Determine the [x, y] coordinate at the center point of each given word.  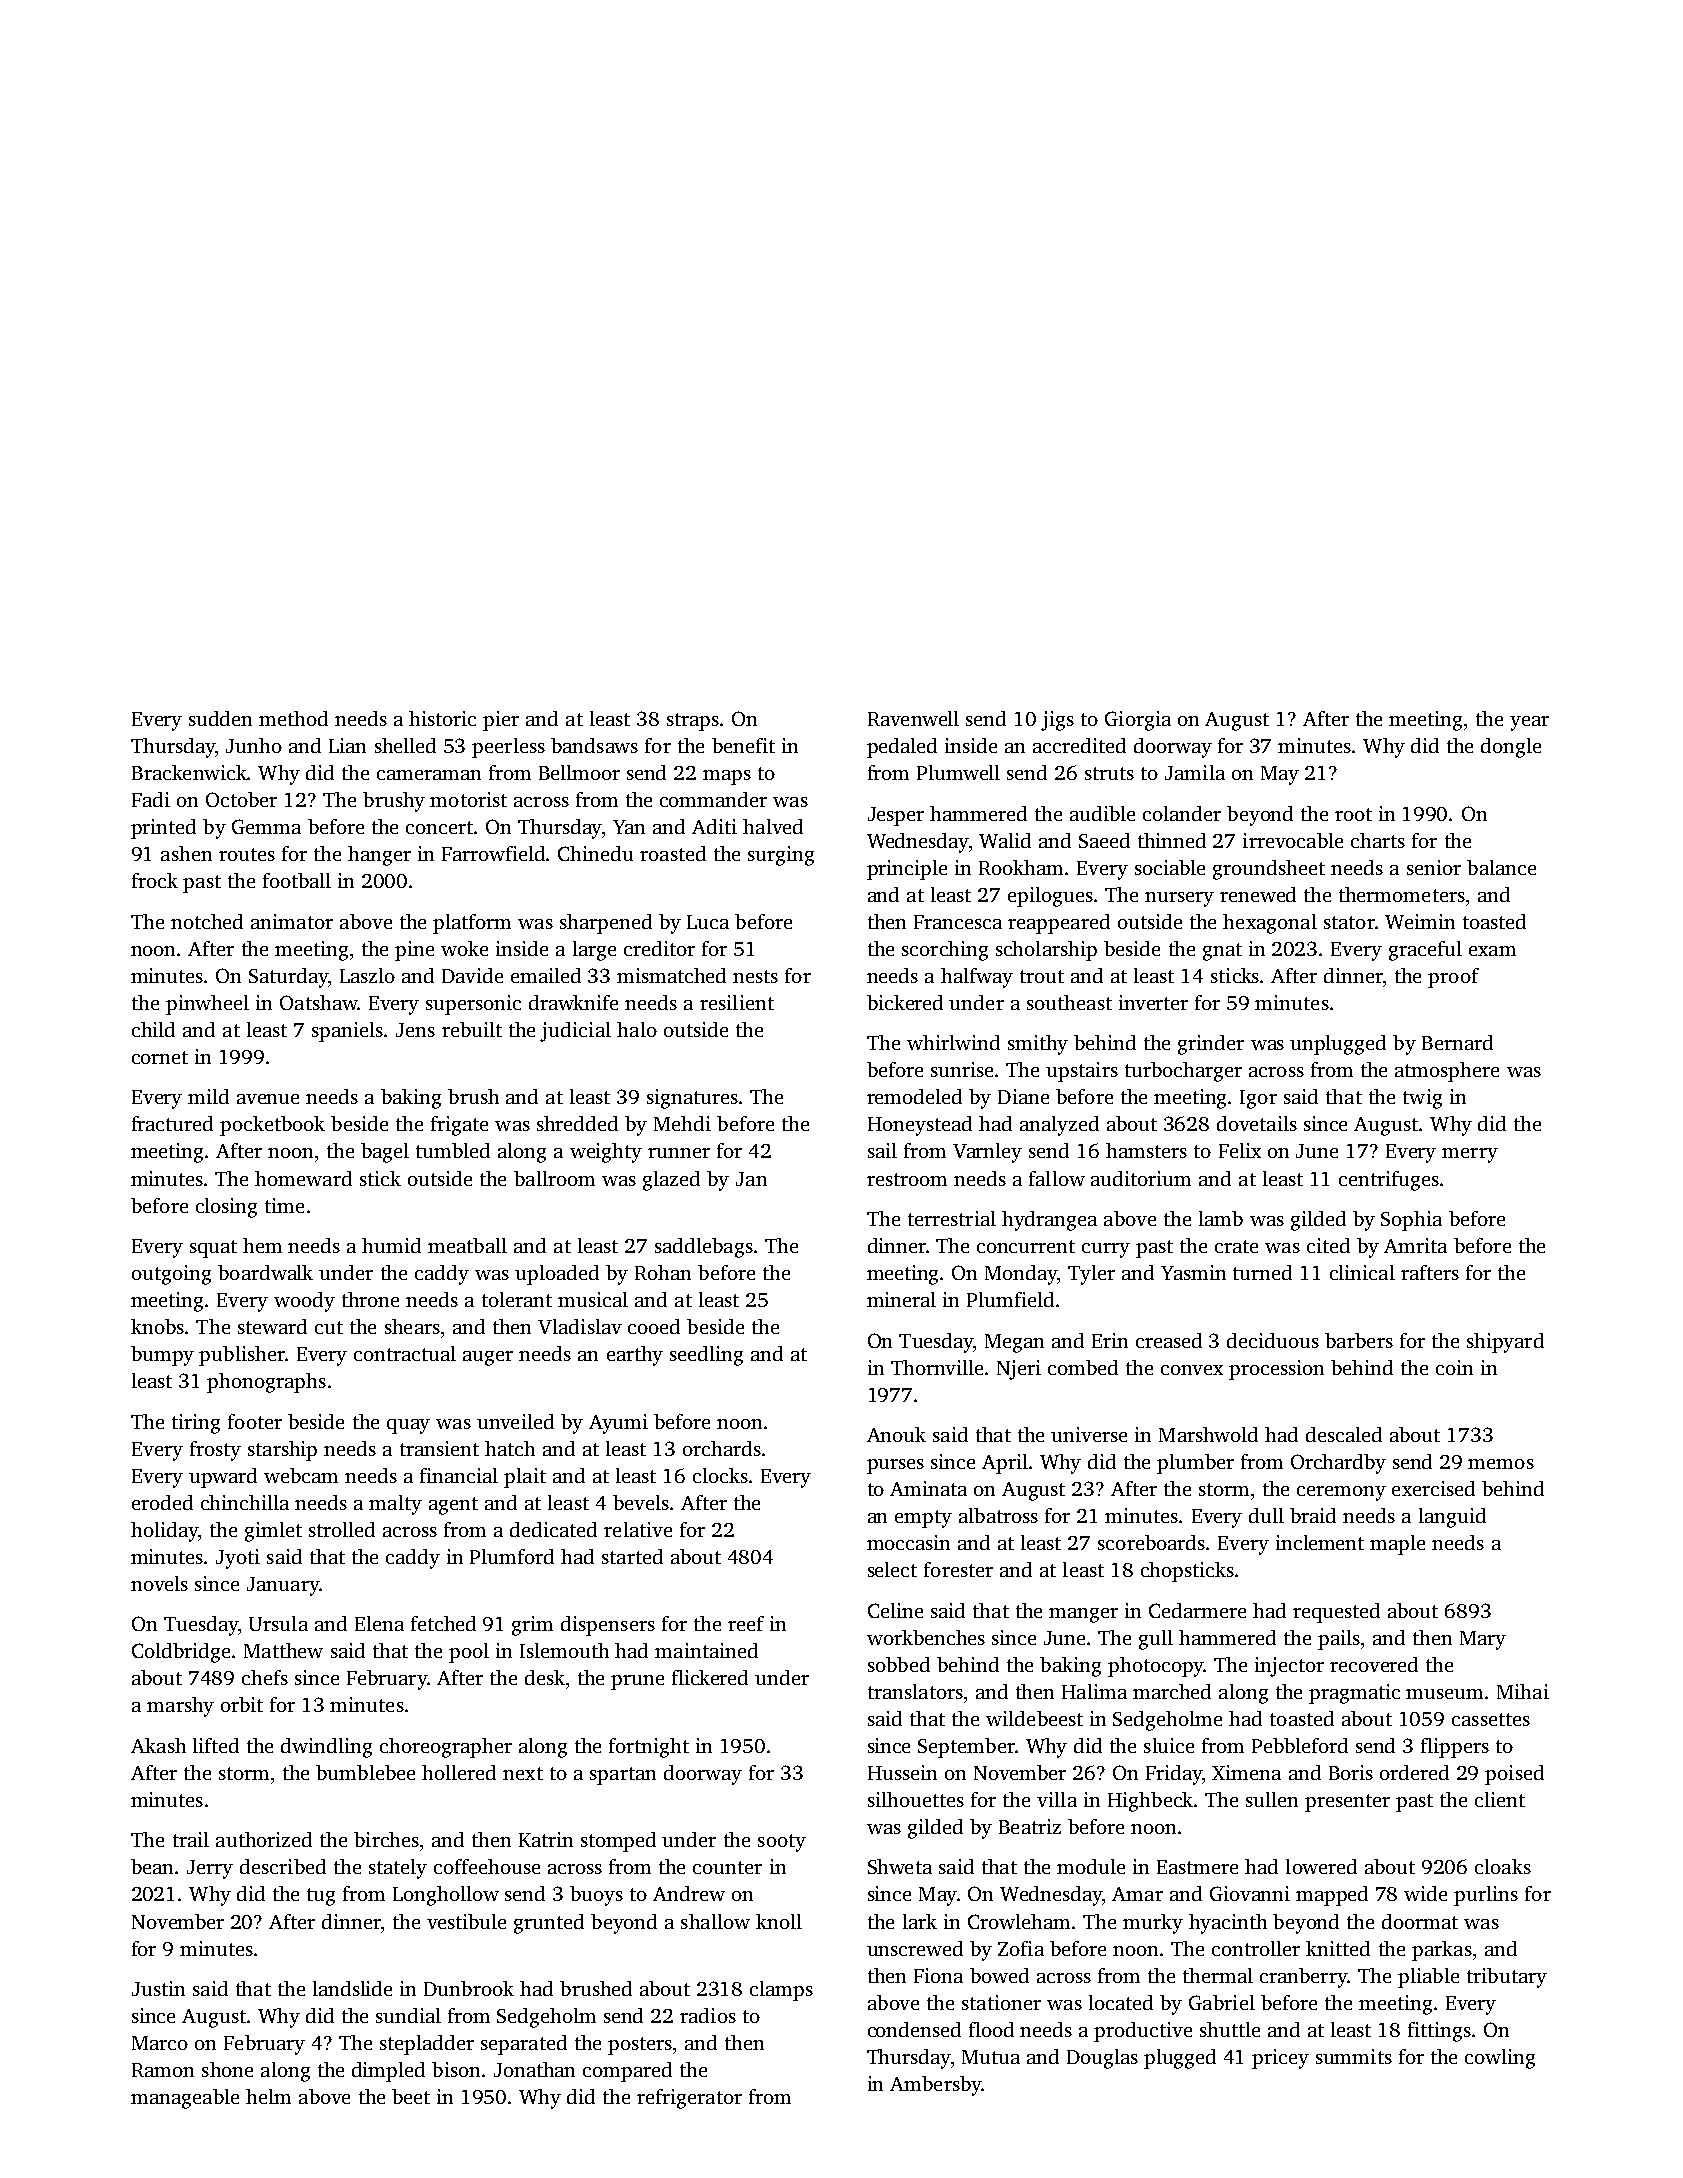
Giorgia [1138, 721]
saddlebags [704, 1248]
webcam [301, 1475]
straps [693, 722]
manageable [185, 2099]
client [1500, 1799]
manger [1083, 1615]
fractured [172, 1123]
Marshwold [1208, 1434]
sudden [220, 718]
